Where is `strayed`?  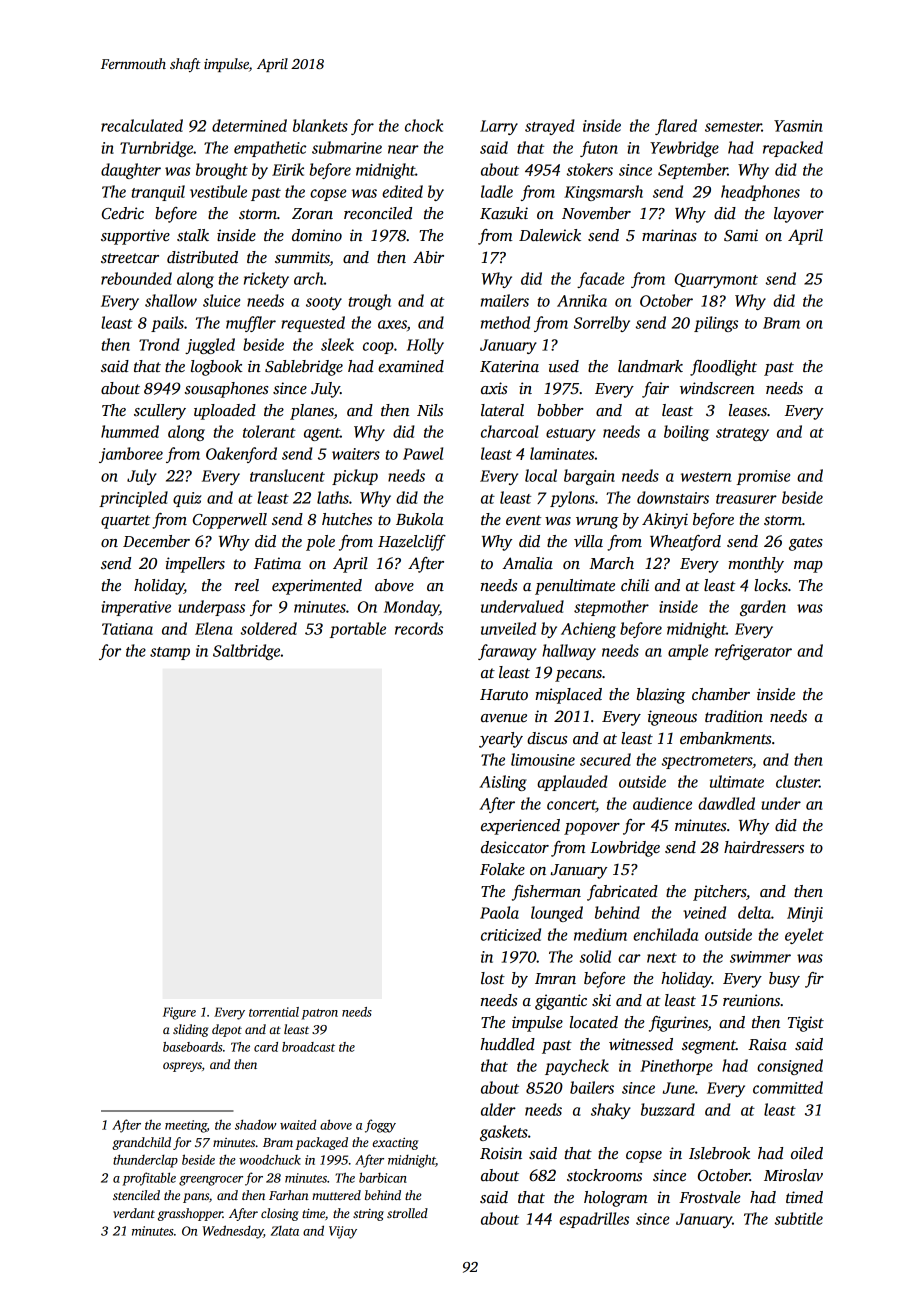 strayed is located at coordinates (550, 127).
